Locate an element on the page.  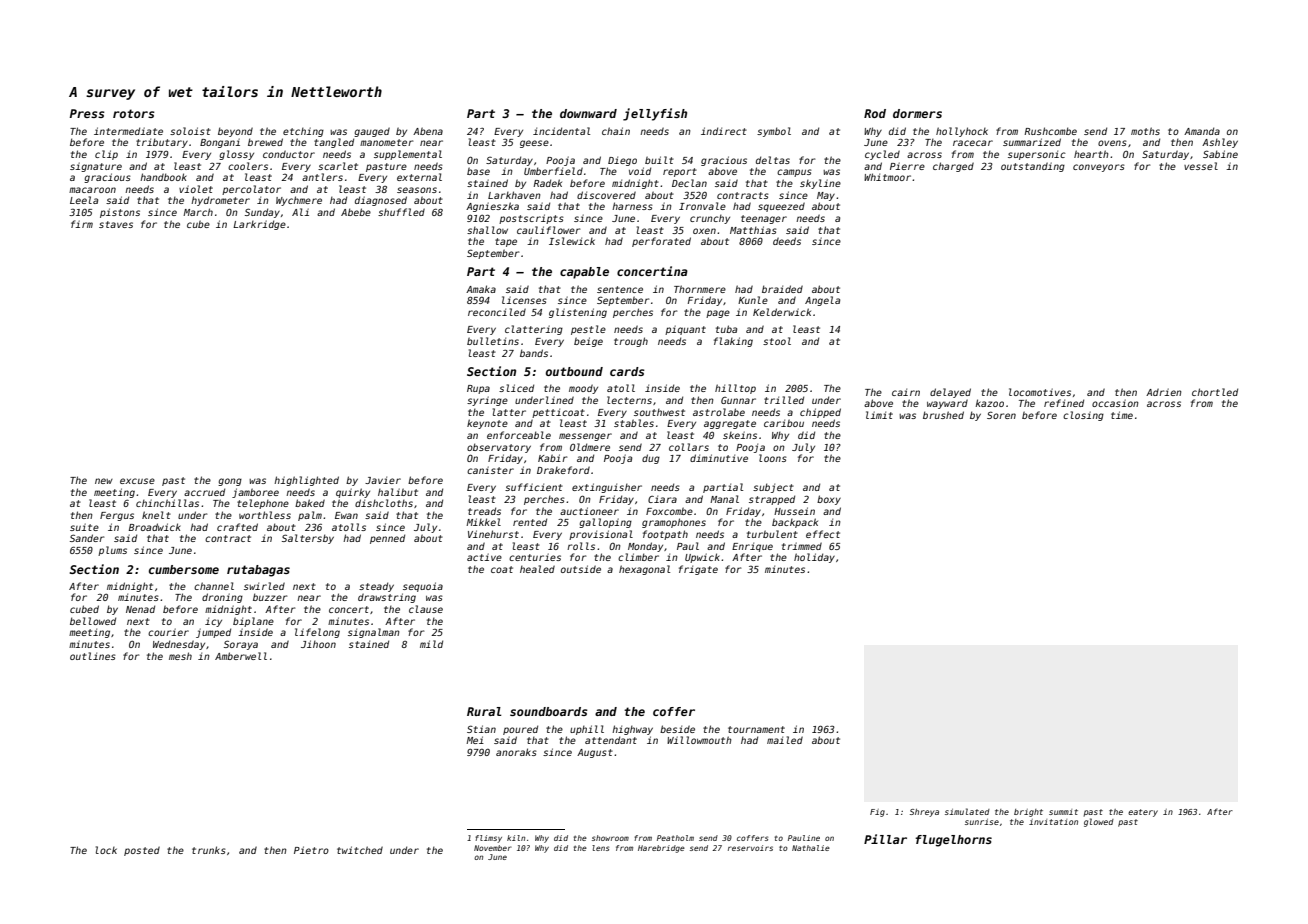
canister is located at coordinates (490, 470).
